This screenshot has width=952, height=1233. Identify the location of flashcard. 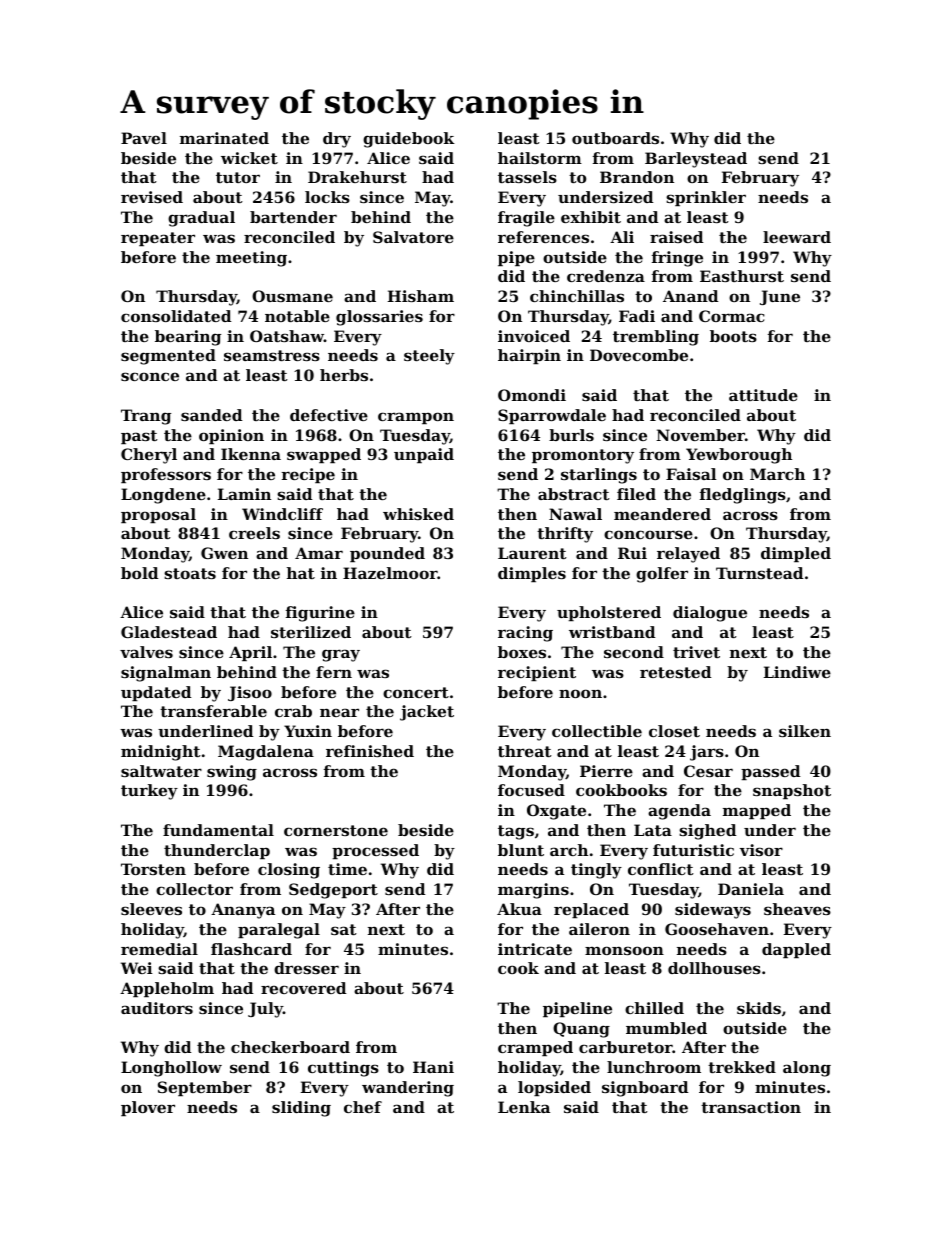
(251, 949).
